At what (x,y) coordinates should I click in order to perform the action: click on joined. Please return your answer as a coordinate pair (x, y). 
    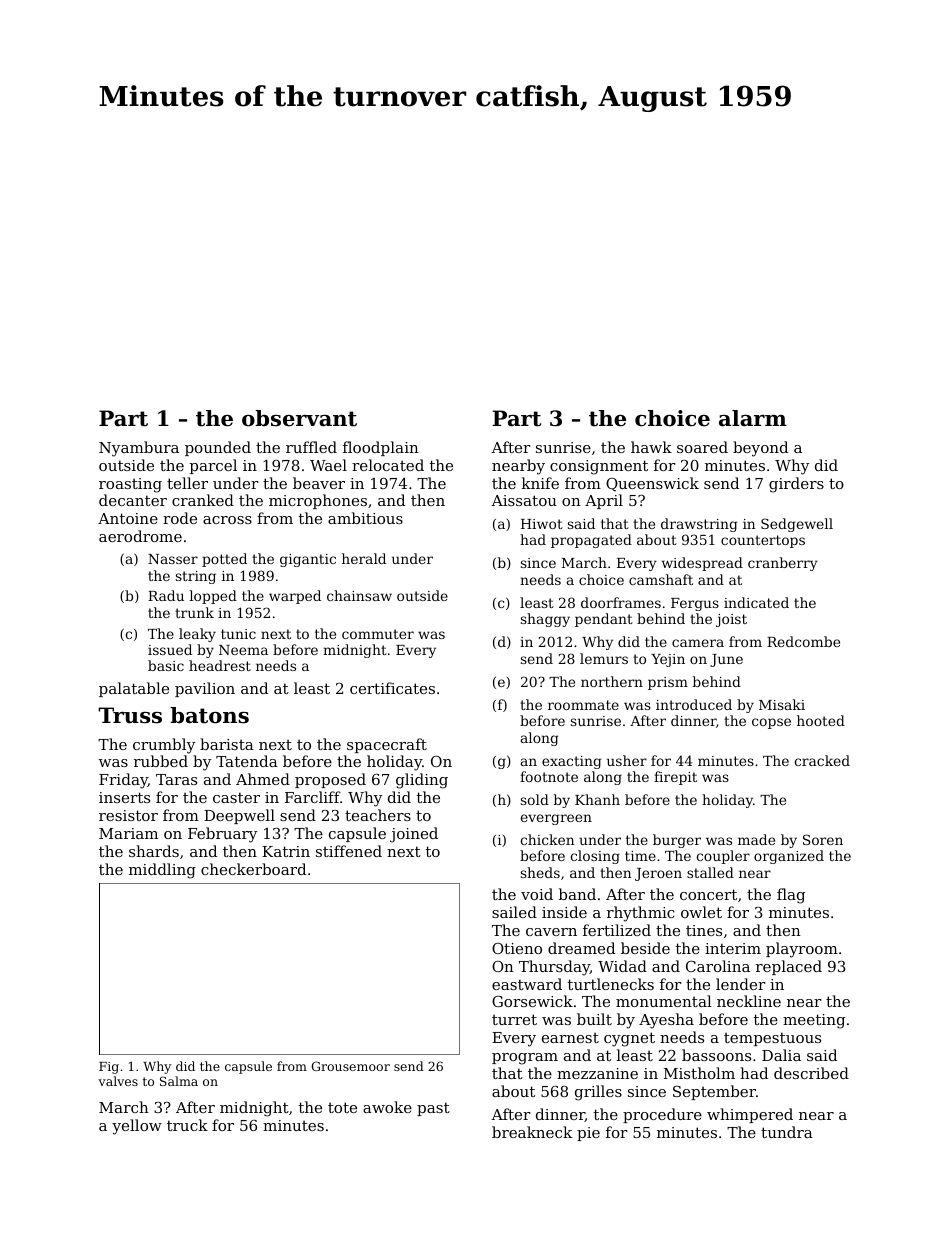
    Looking at the image, I should click on (414, 835).
